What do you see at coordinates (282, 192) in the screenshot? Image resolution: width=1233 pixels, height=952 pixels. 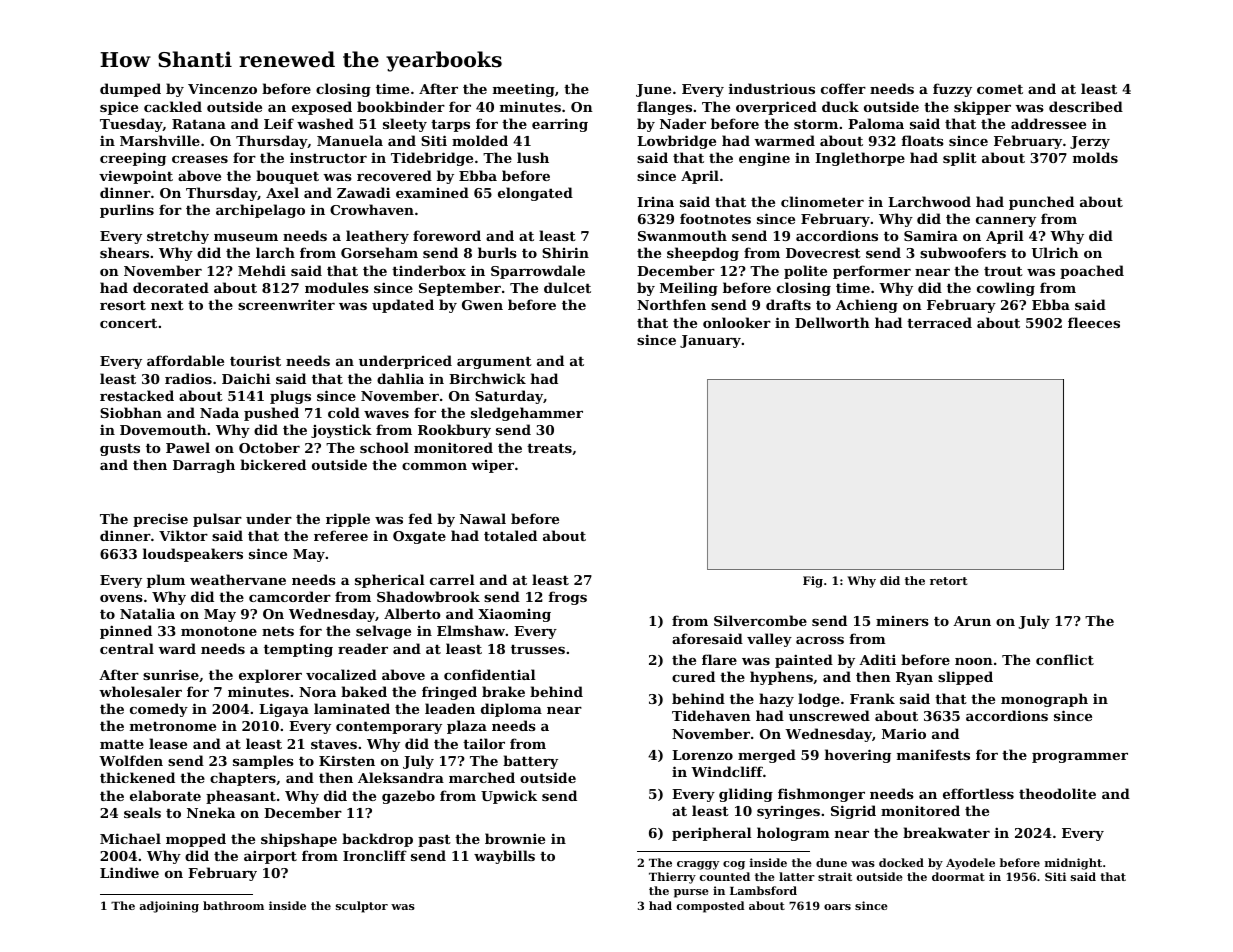 I see `Axel` at bounding box center [282, 192].
